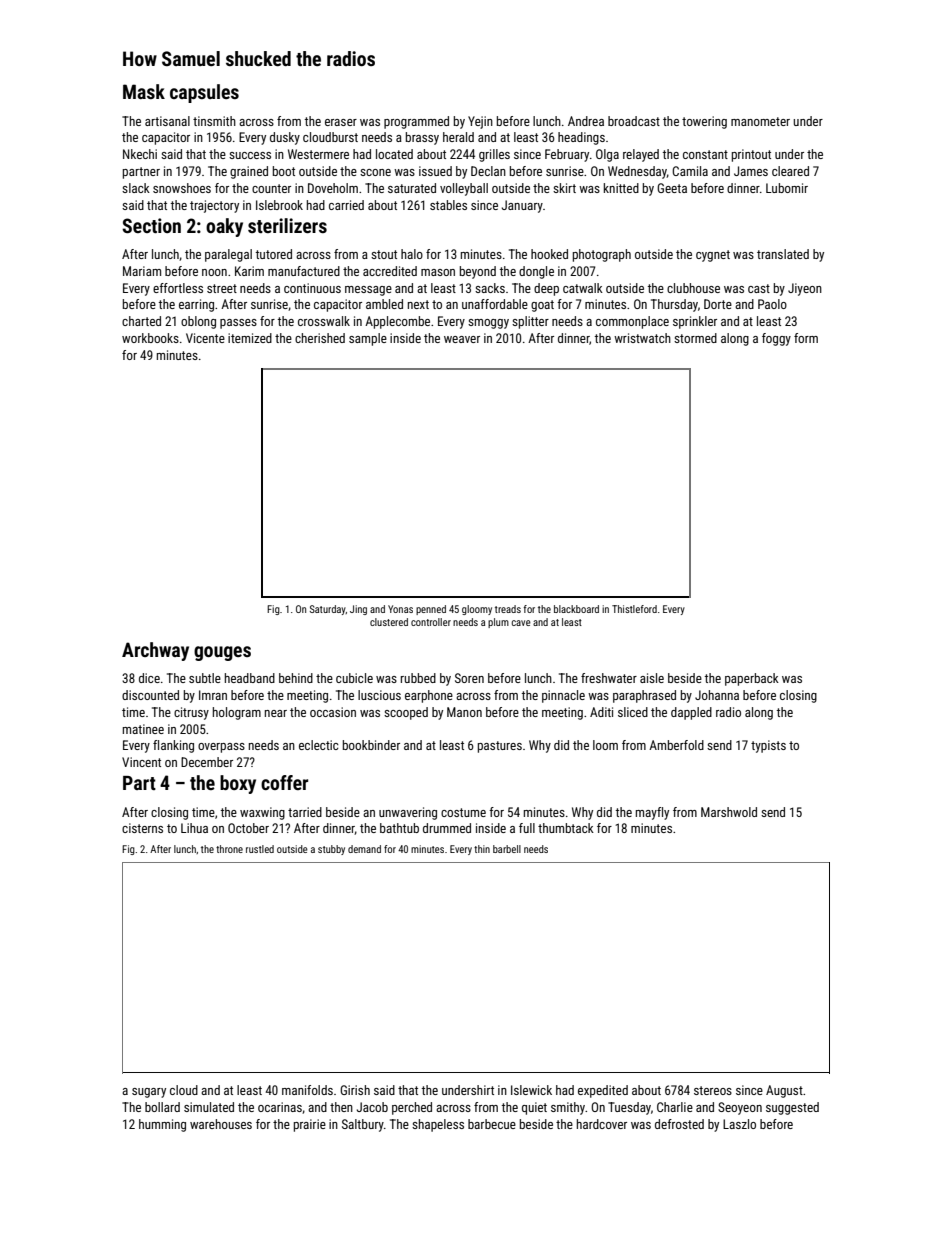 The width and height of the screenshot is (952, 1233). What do you see at coordinates (783, 254) in the screenshot?
I see `translated` at bounding box center [783, 254].
